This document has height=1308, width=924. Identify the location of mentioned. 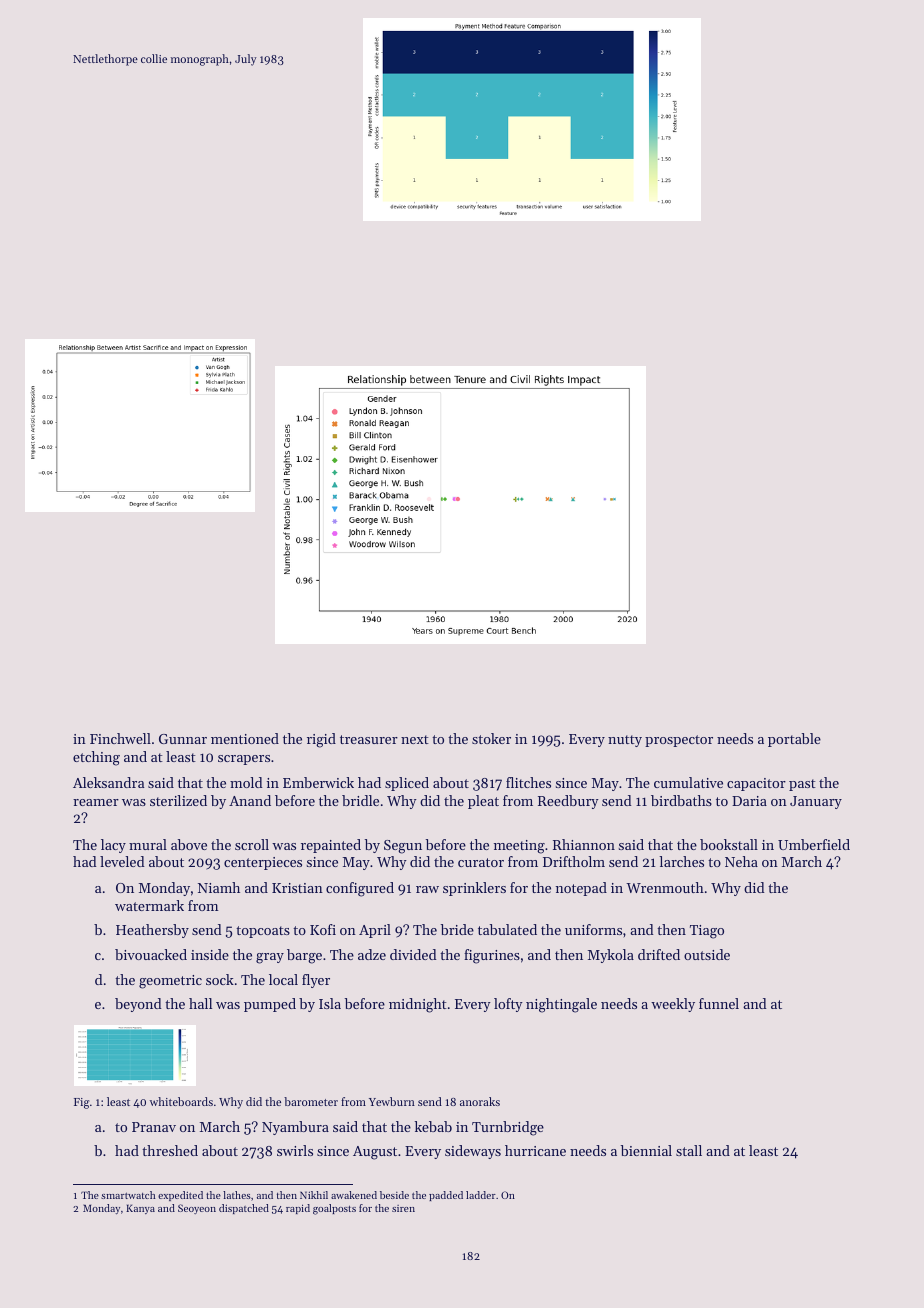
(245, 738).
